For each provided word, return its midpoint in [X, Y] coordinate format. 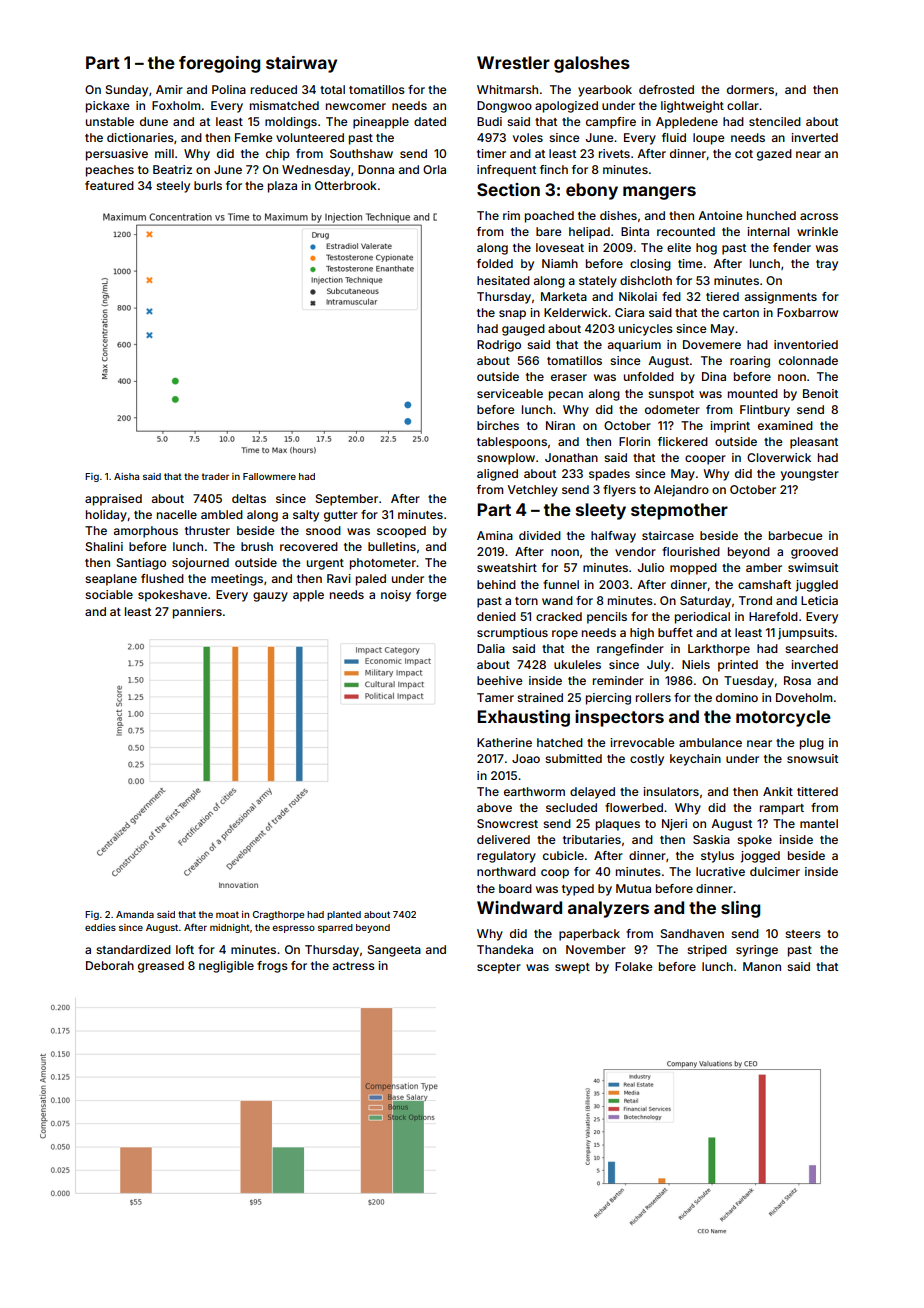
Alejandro [681, 491]
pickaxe [108, 107]
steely [173, 187]
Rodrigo [499, 346]
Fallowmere [269, 476]
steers [803, 934]
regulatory [506, 857]
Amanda [135, 914]
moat [227, 914]
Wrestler [513, 62]
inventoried [806, 344]
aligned [497, 475]
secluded [571, 807]
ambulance [710, 742]
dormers [750, 89]
